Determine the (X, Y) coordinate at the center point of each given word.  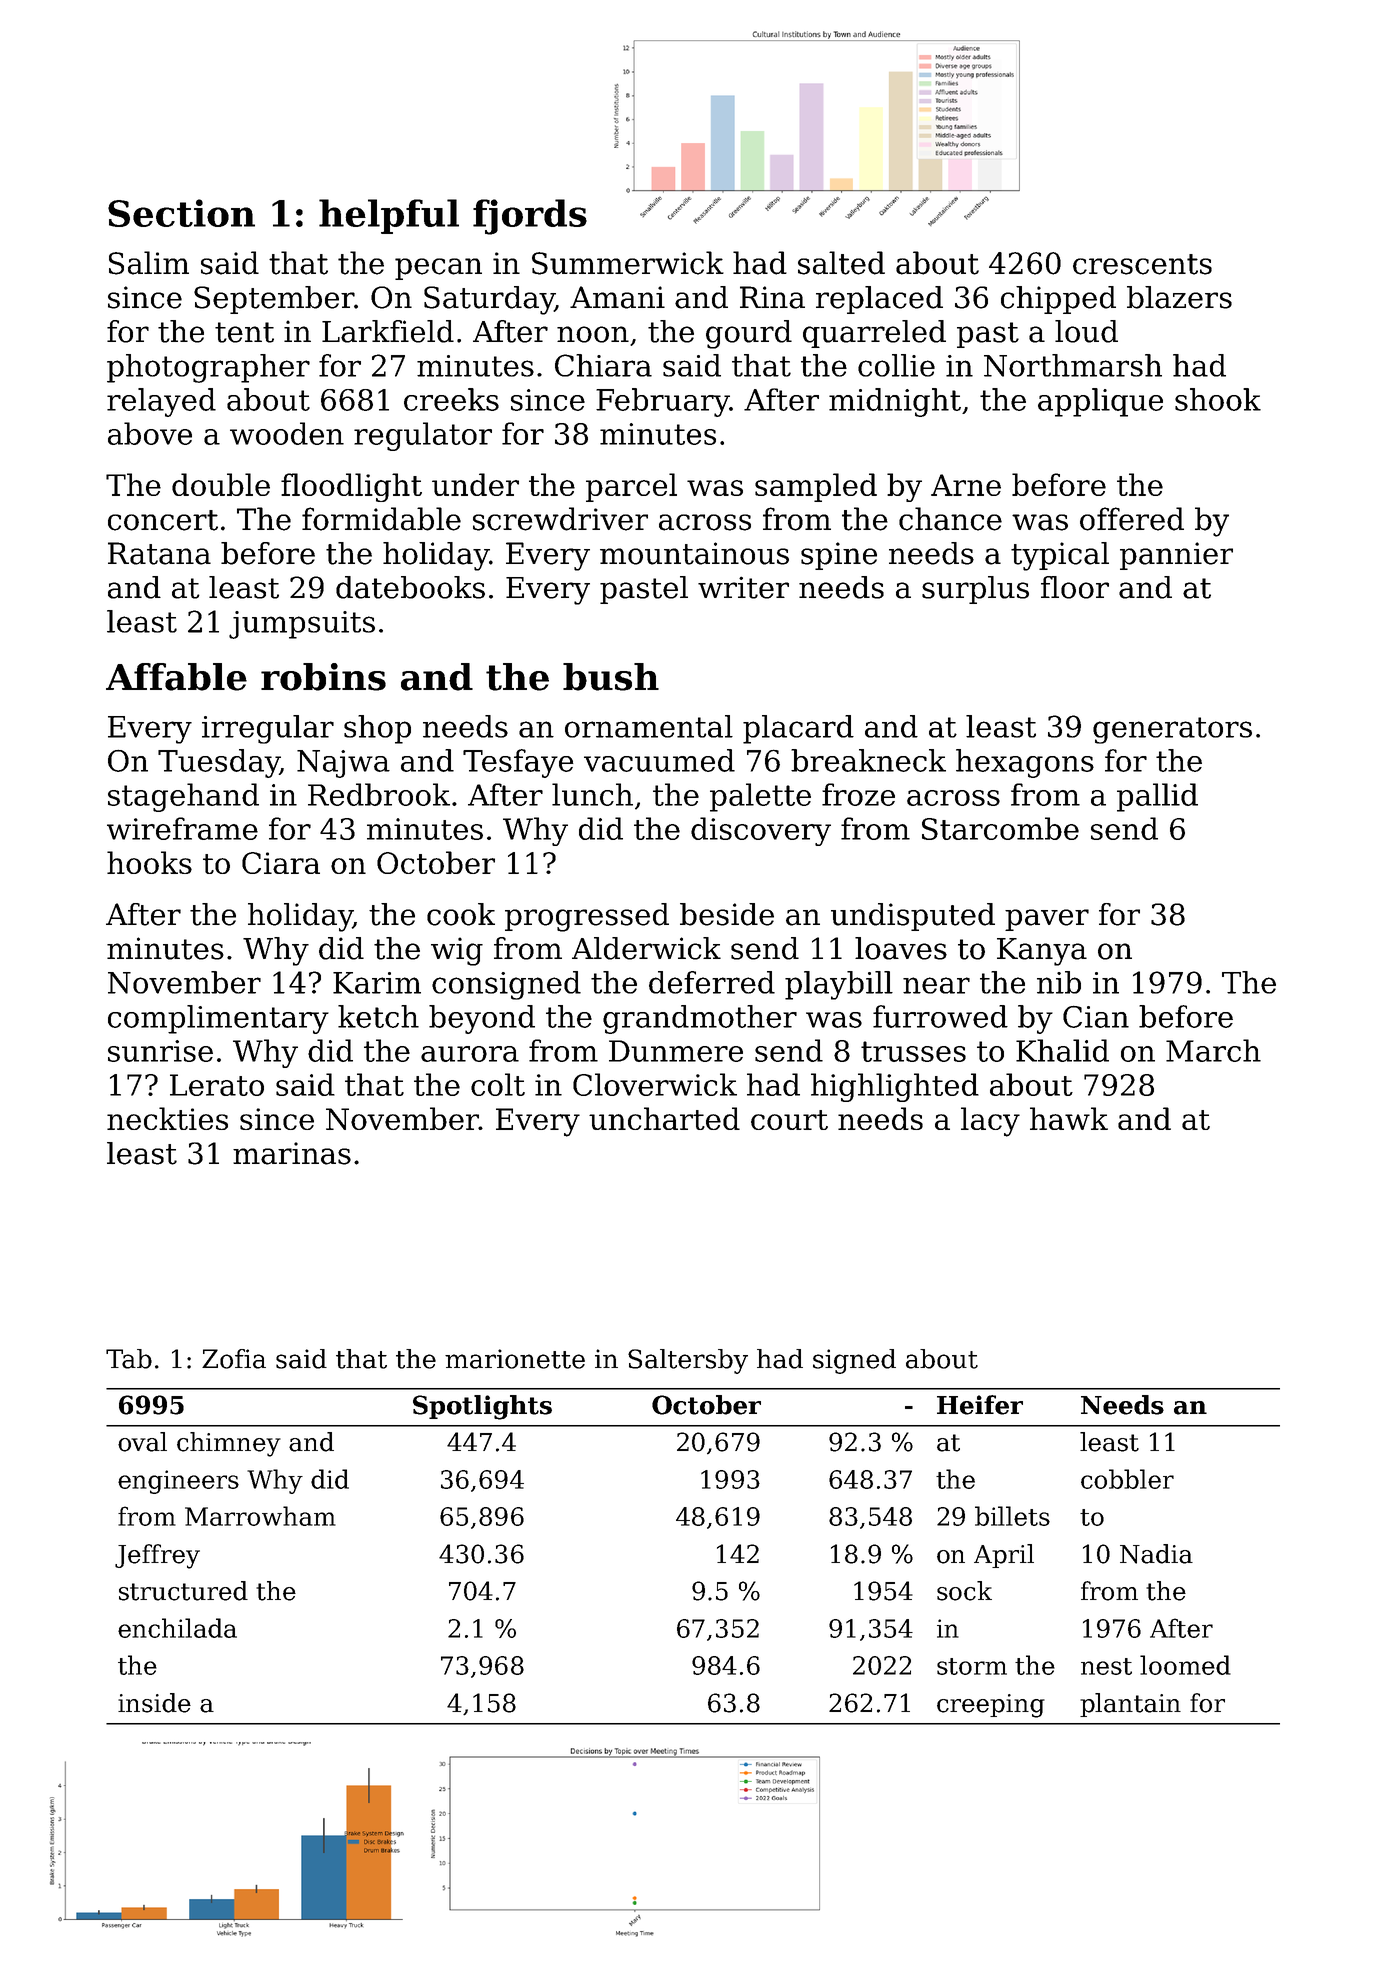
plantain (1130, 1705)
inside (154, 1703)
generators (1172, 730)
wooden (287, 433)
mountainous (694, 553)
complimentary (218, 1019)
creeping (991, 1706)
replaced (879, 300)
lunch (592, 794)
